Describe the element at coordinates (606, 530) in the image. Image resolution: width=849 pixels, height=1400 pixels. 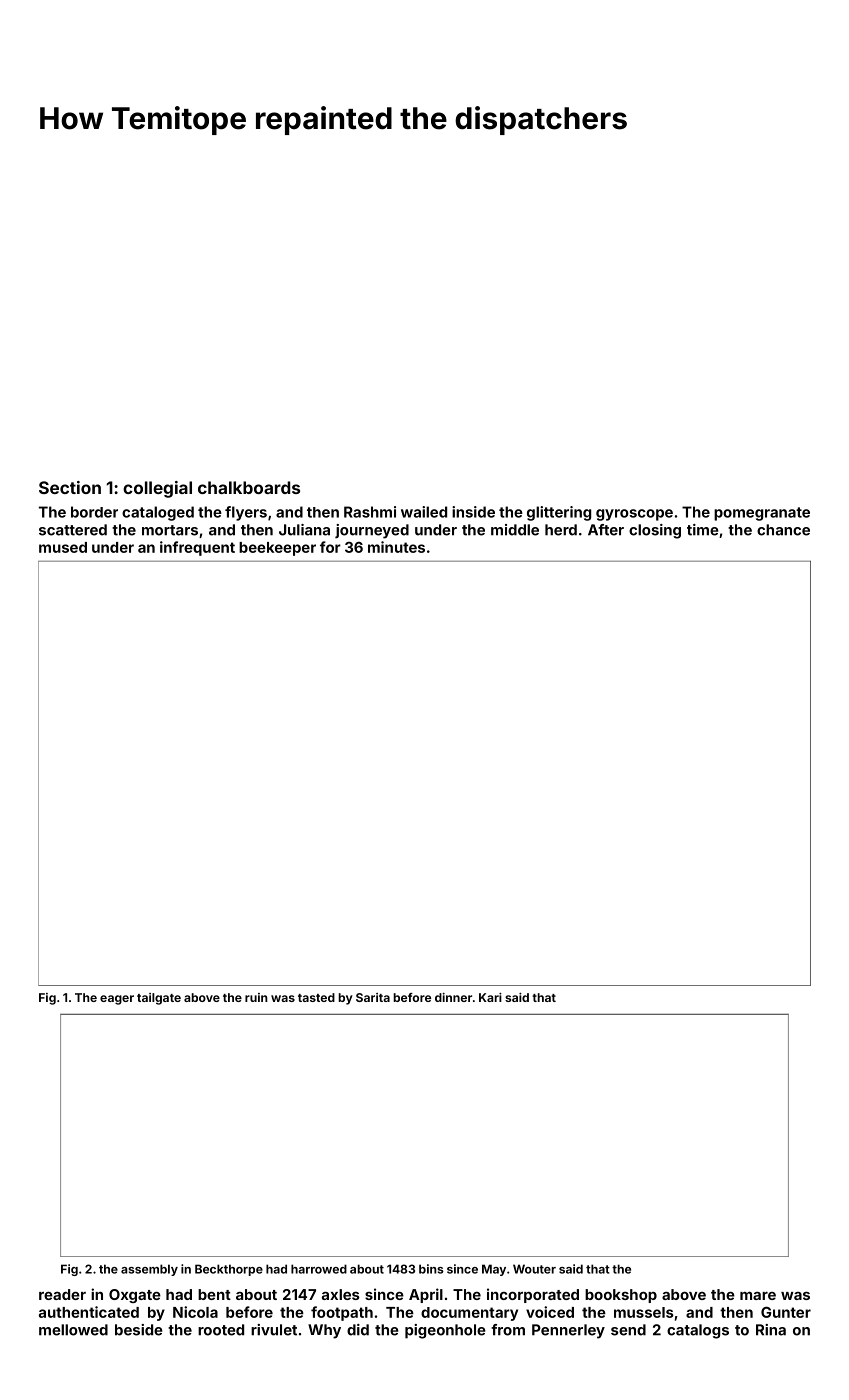
I see `After` at that location.
